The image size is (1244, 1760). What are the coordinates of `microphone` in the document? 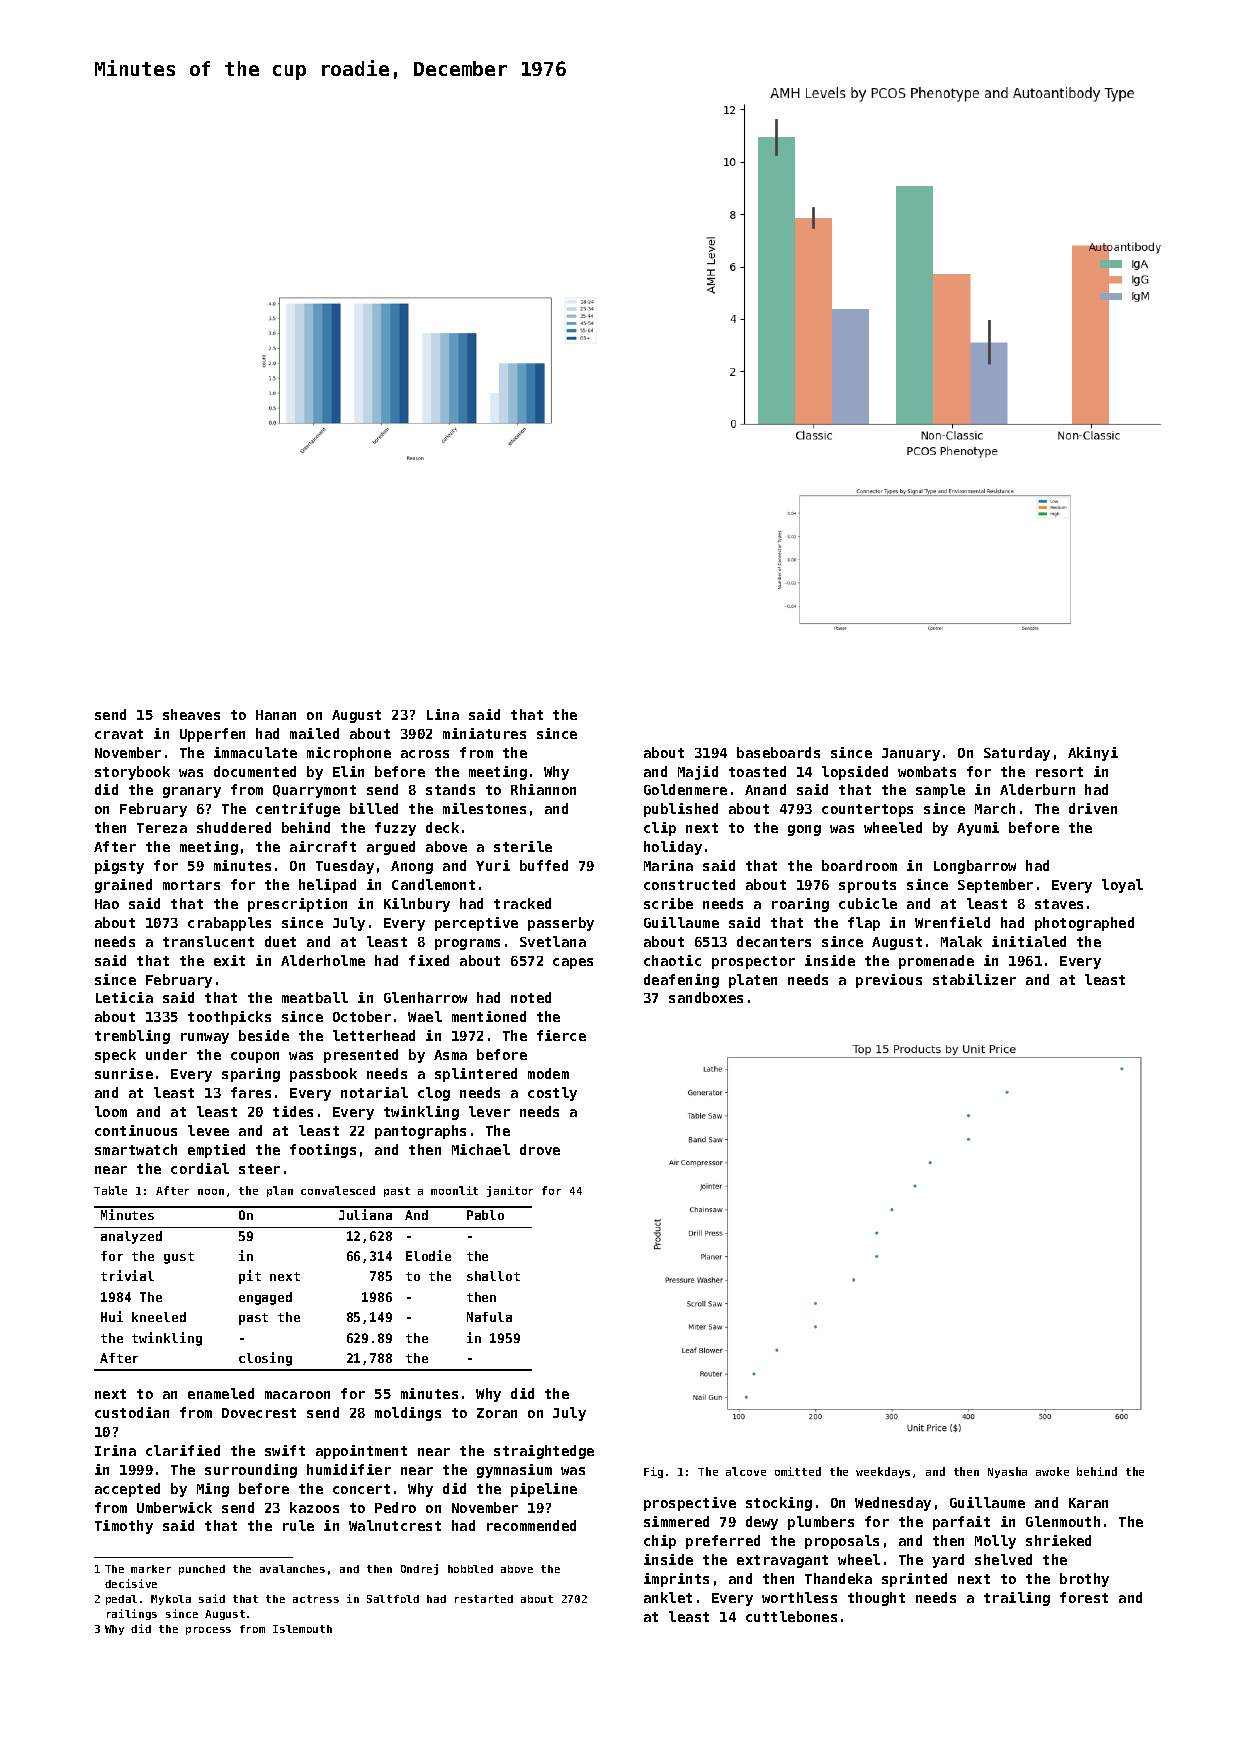 It's located at (349, 754).
